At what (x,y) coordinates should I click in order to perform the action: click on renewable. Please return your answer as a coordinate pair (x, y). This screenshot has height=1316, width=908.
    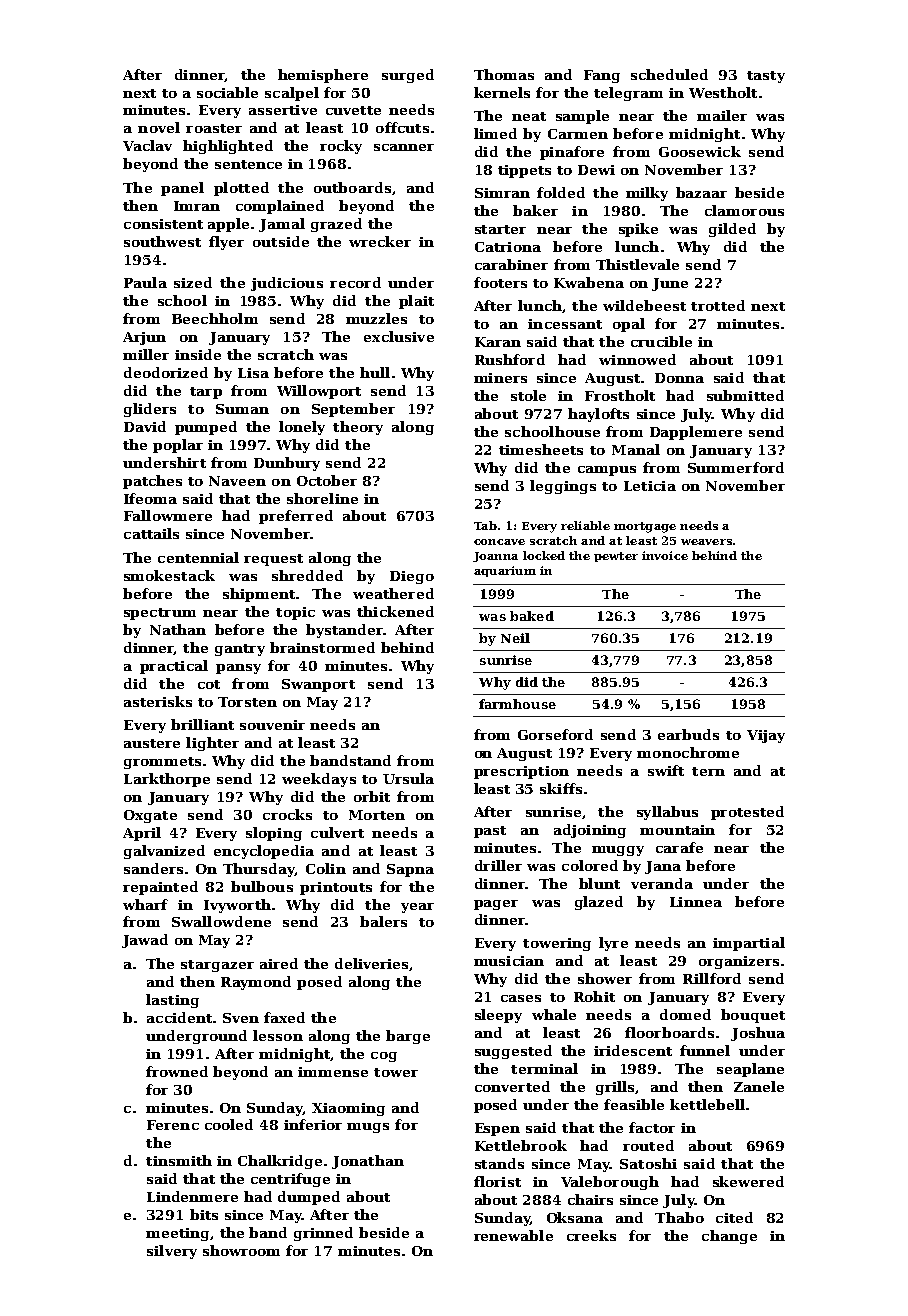
    Looking at the image, I should click on (513, 1235).
